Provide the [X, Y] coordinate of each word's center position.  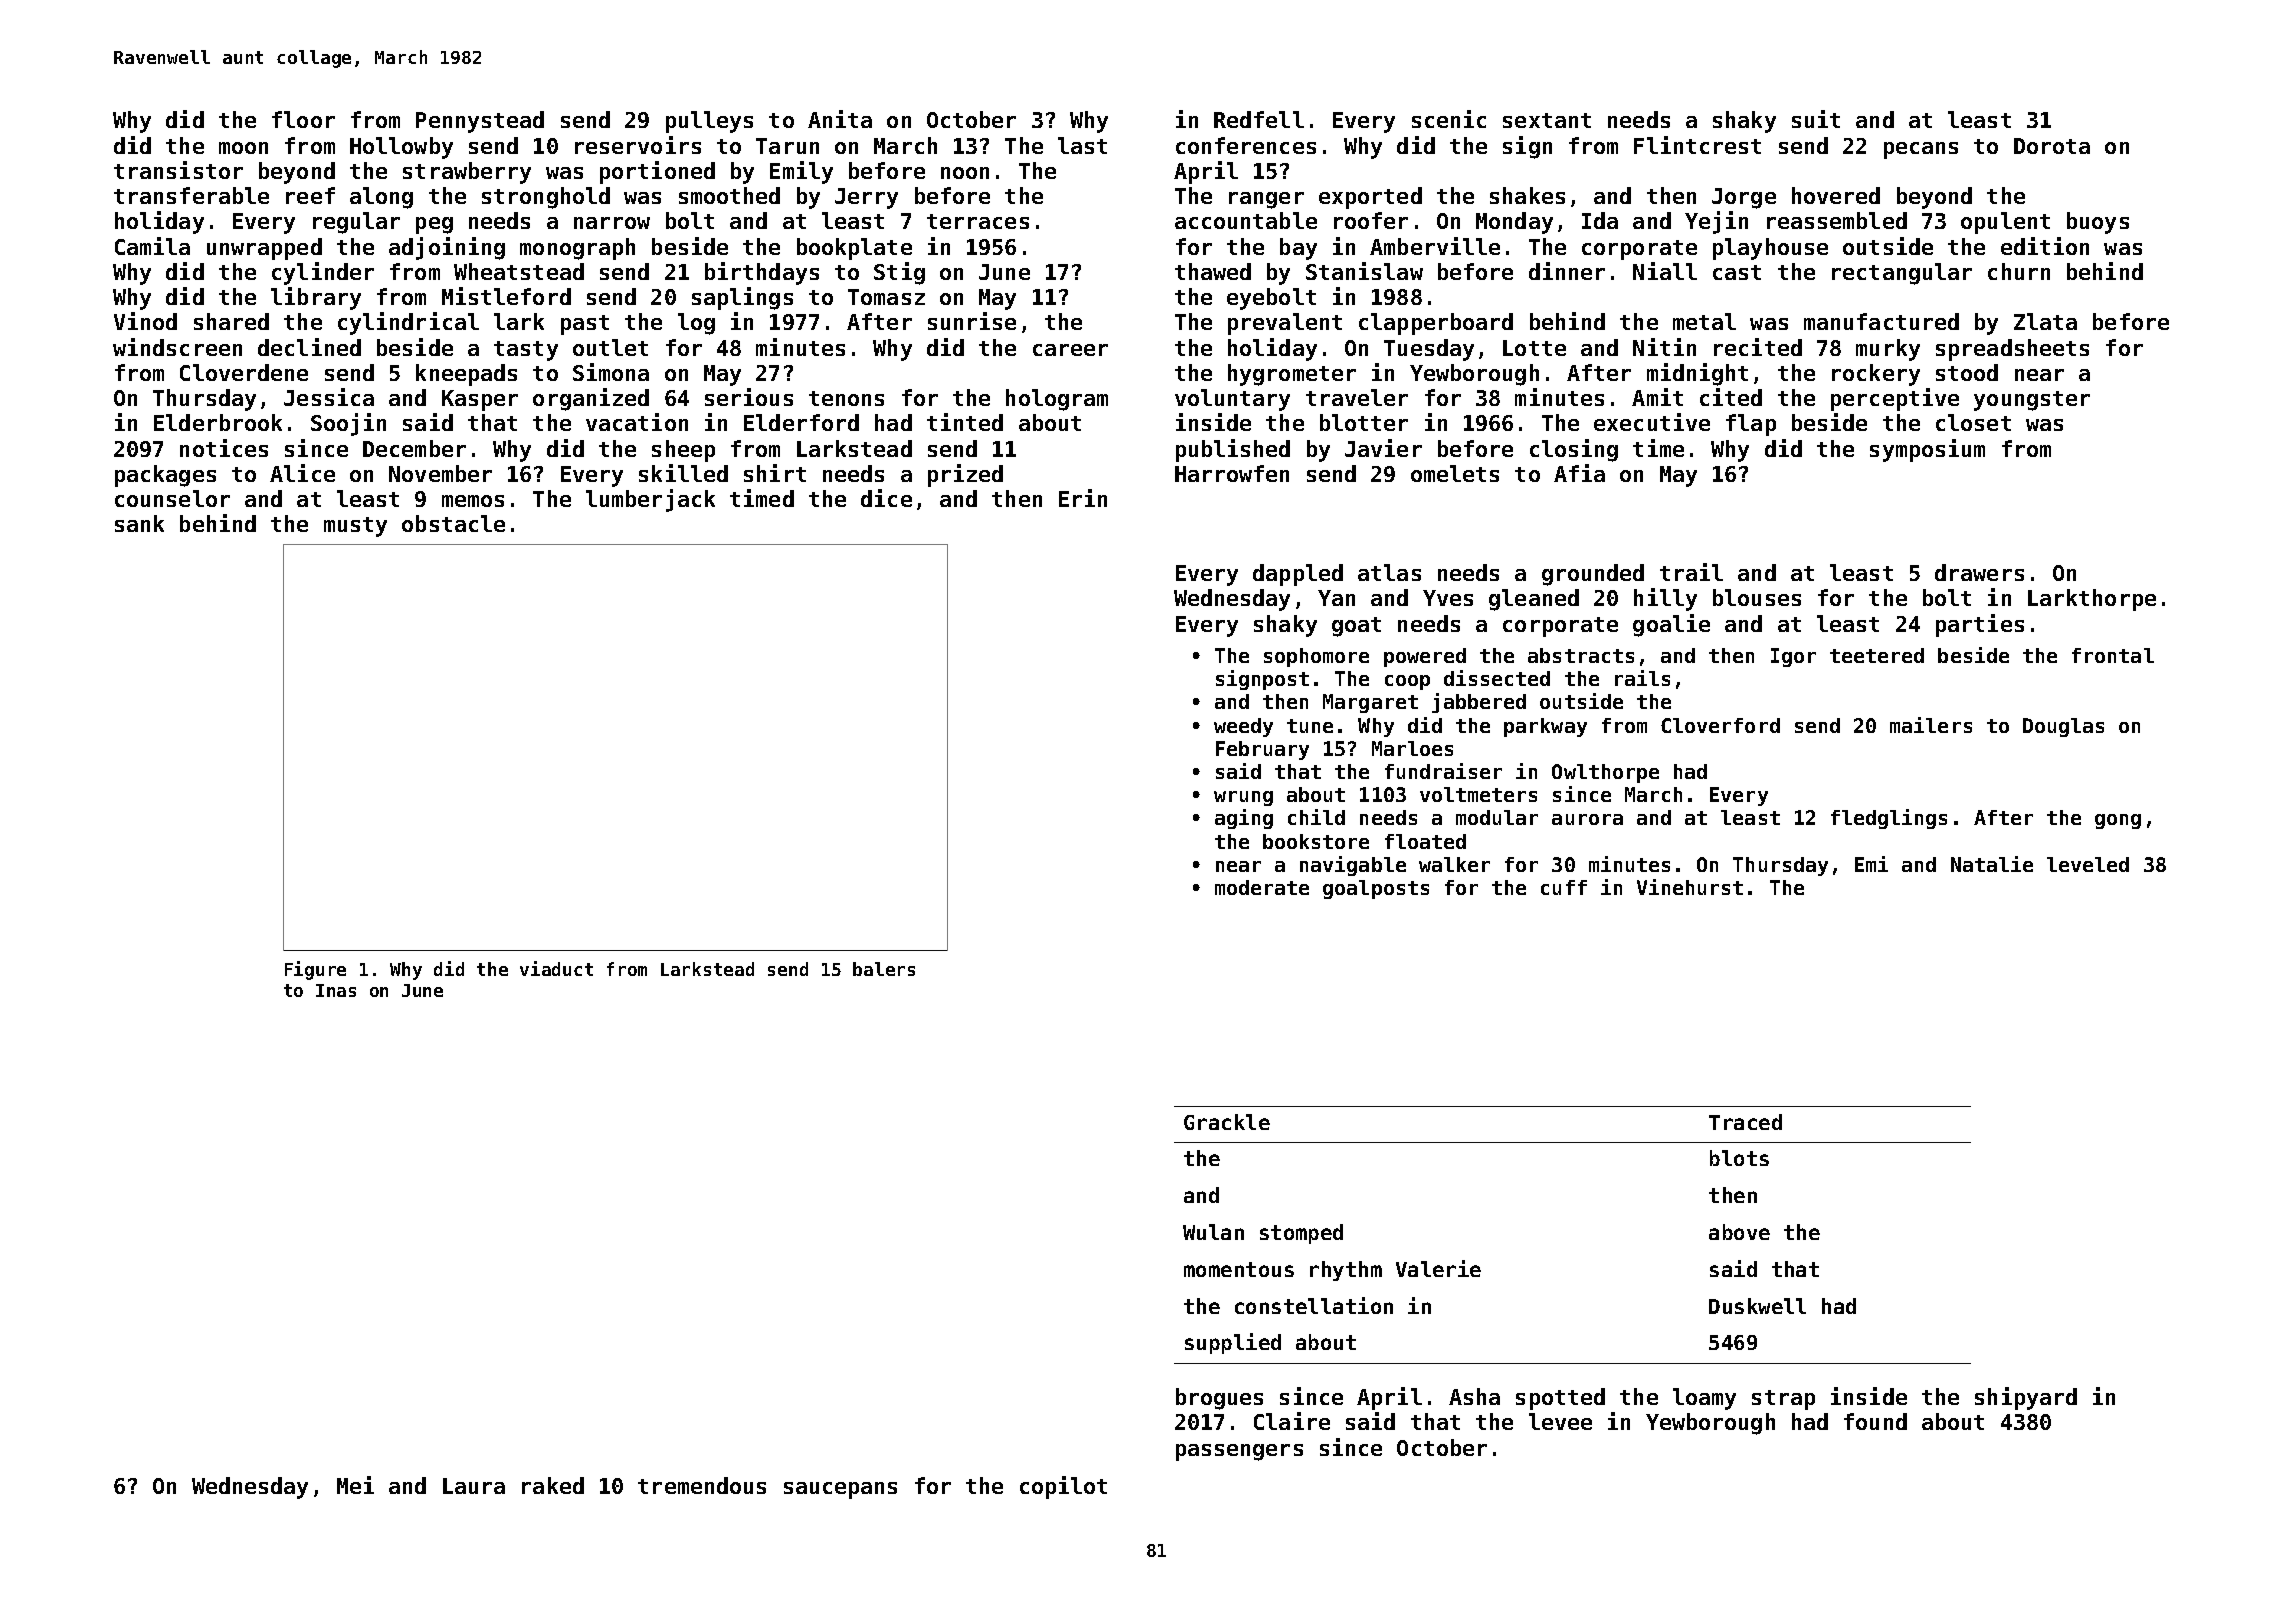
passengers [1239, 1452]
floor [303, 119]
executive [1652, 422]
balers [884, 969]
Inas [336, 990]
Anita [840, 119]
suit [1816, 119]
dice [886, 498]
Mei [355, 1485]
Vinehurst [1690, 887]
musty [355, 527]
